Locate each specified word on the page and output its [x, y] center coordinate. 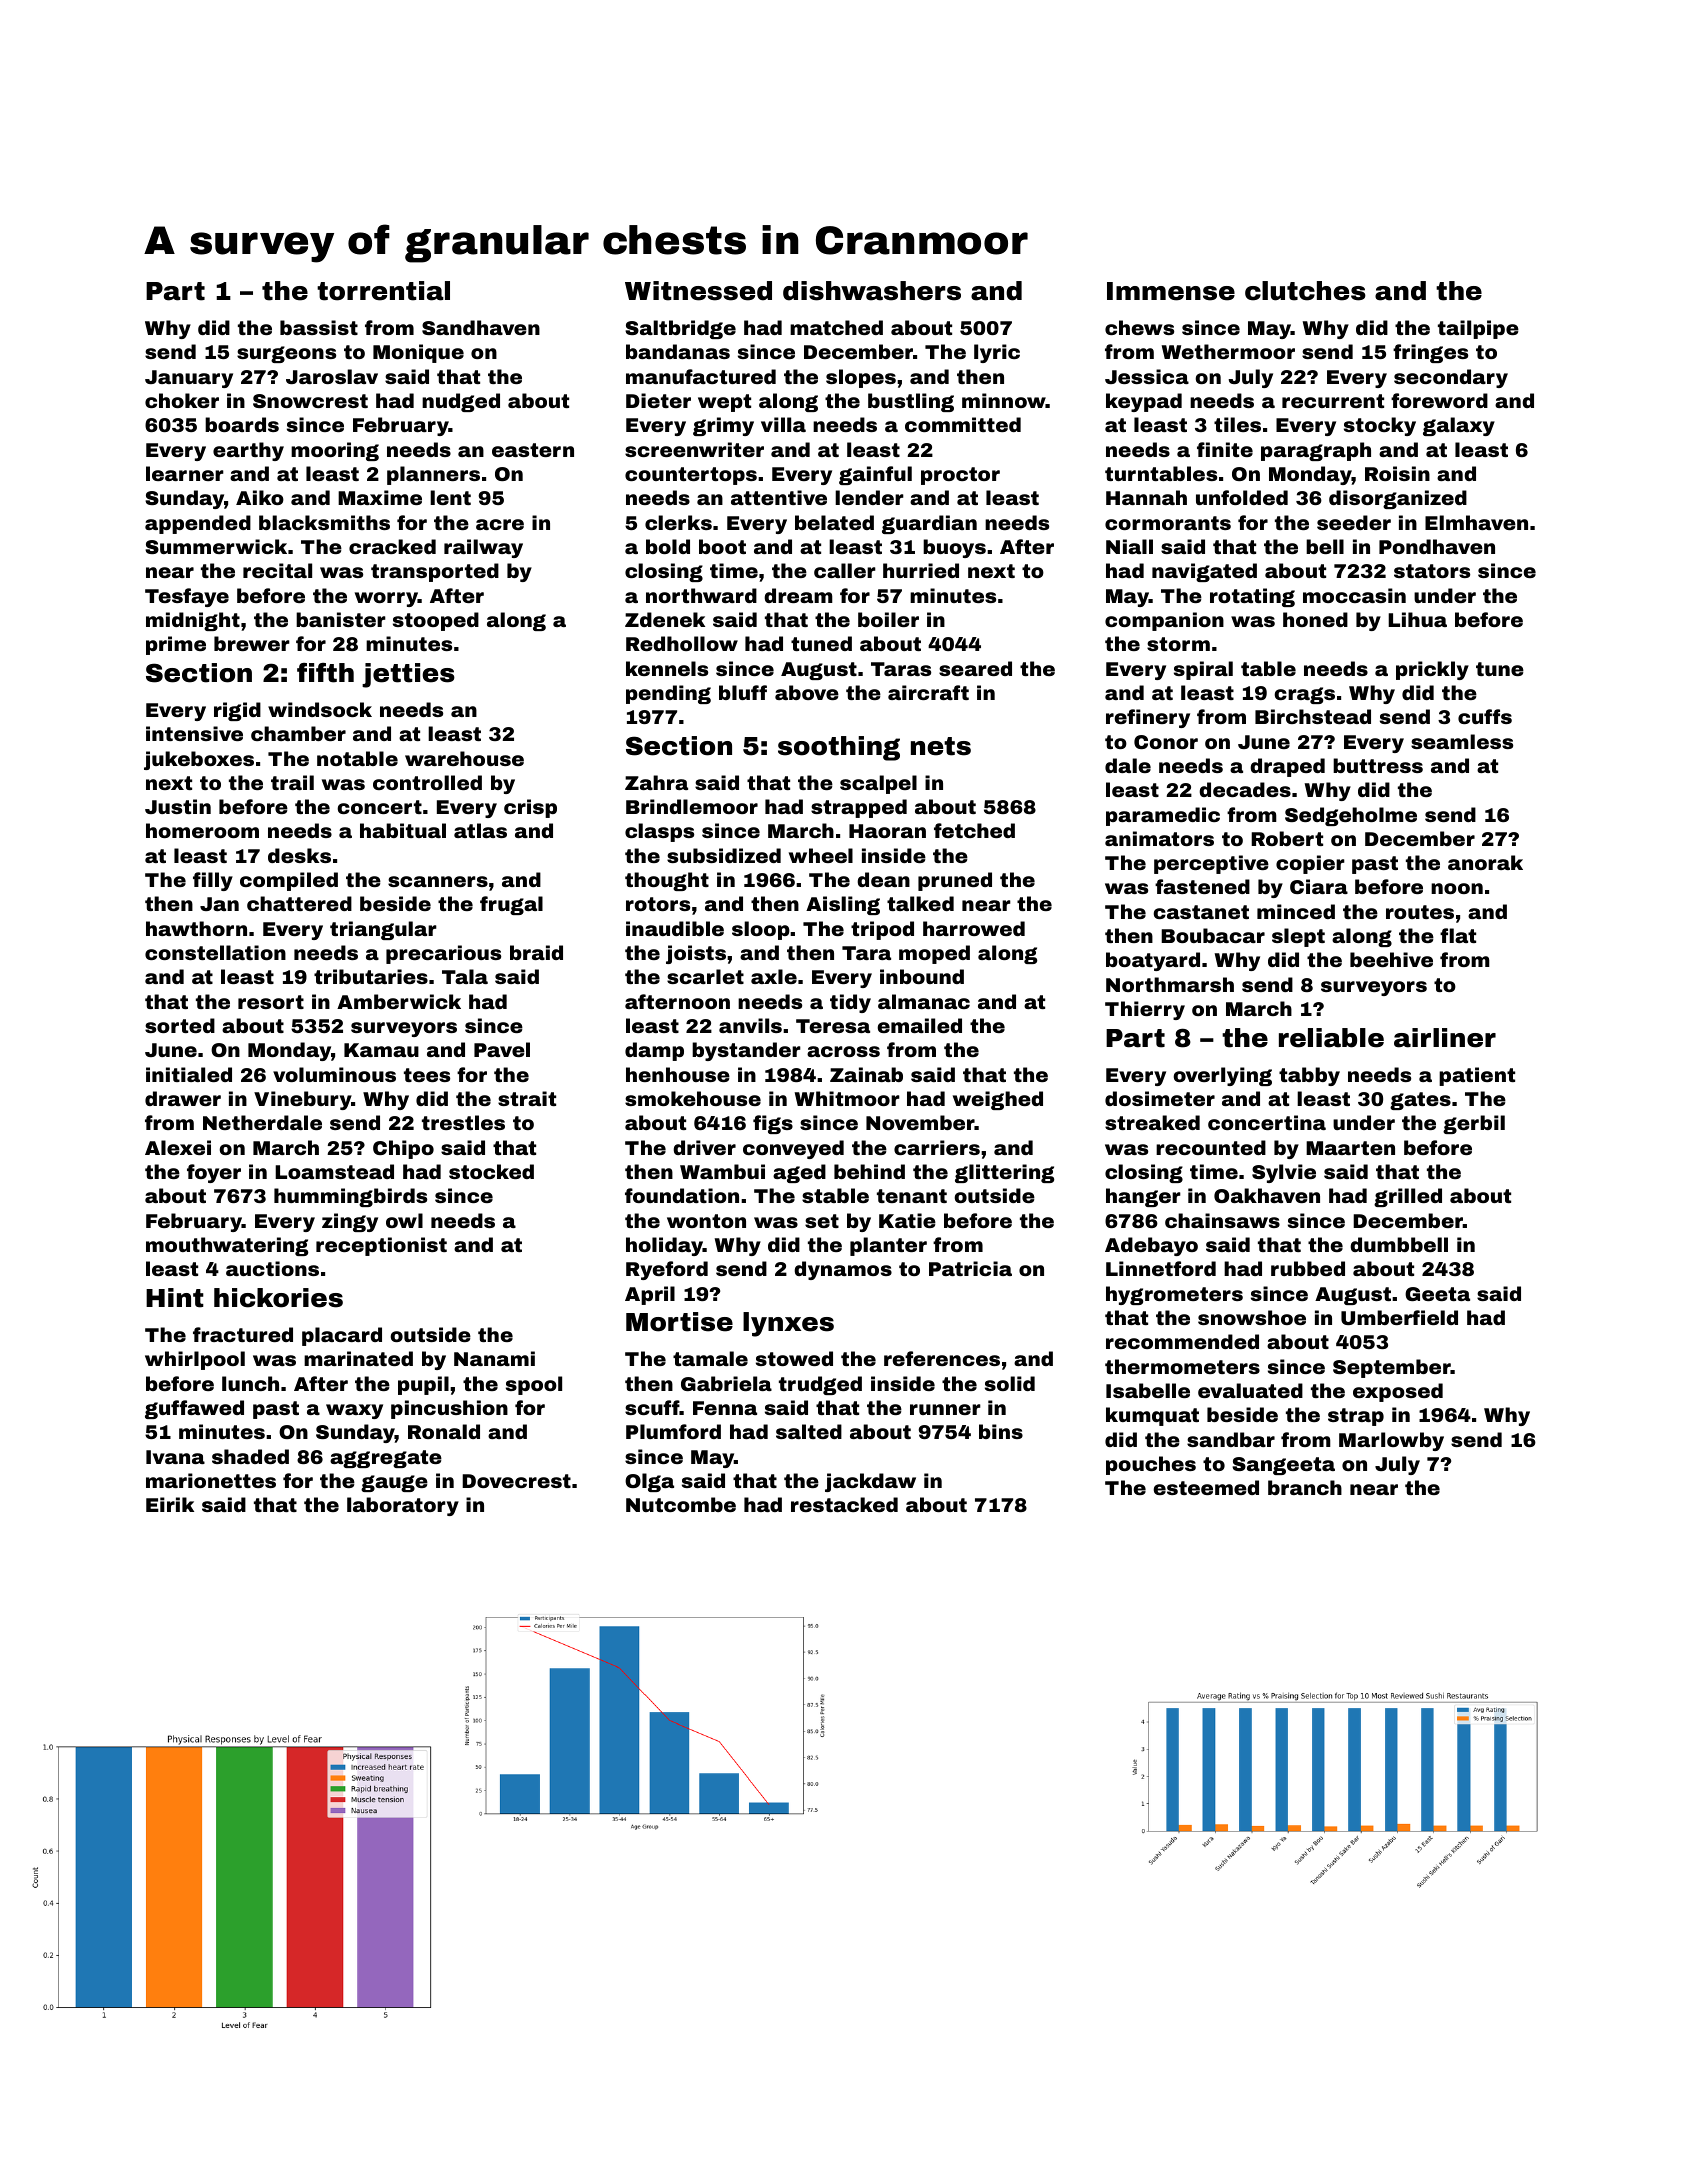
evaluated [1250, 1390]
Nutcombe [681, 1504]
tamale [710, 1358]
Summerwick [216, 546]
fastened [1202, 886]
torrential [383, 291]
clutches [1305, 291]
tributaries [371, 976]
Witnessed [698, 291]
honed [1315, 619]
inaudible [675, 928]
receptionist [381, 1246]
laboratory [403, 1506]
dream [798, 595]
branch [1305, 1487]
